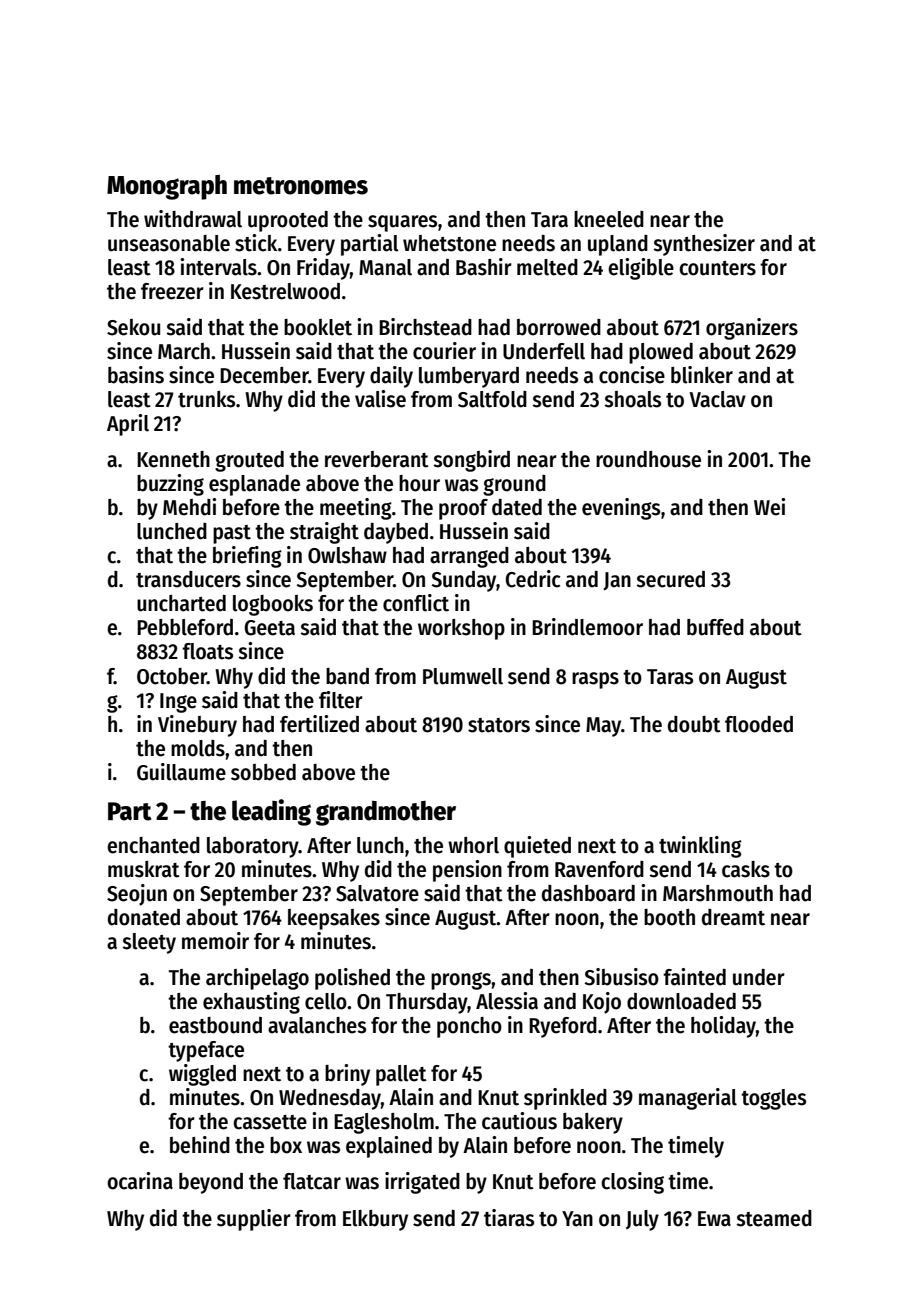  What do you see at coordinates (603, 727) in the screenshot?
I see `May` at bounding box center [603, 727].
